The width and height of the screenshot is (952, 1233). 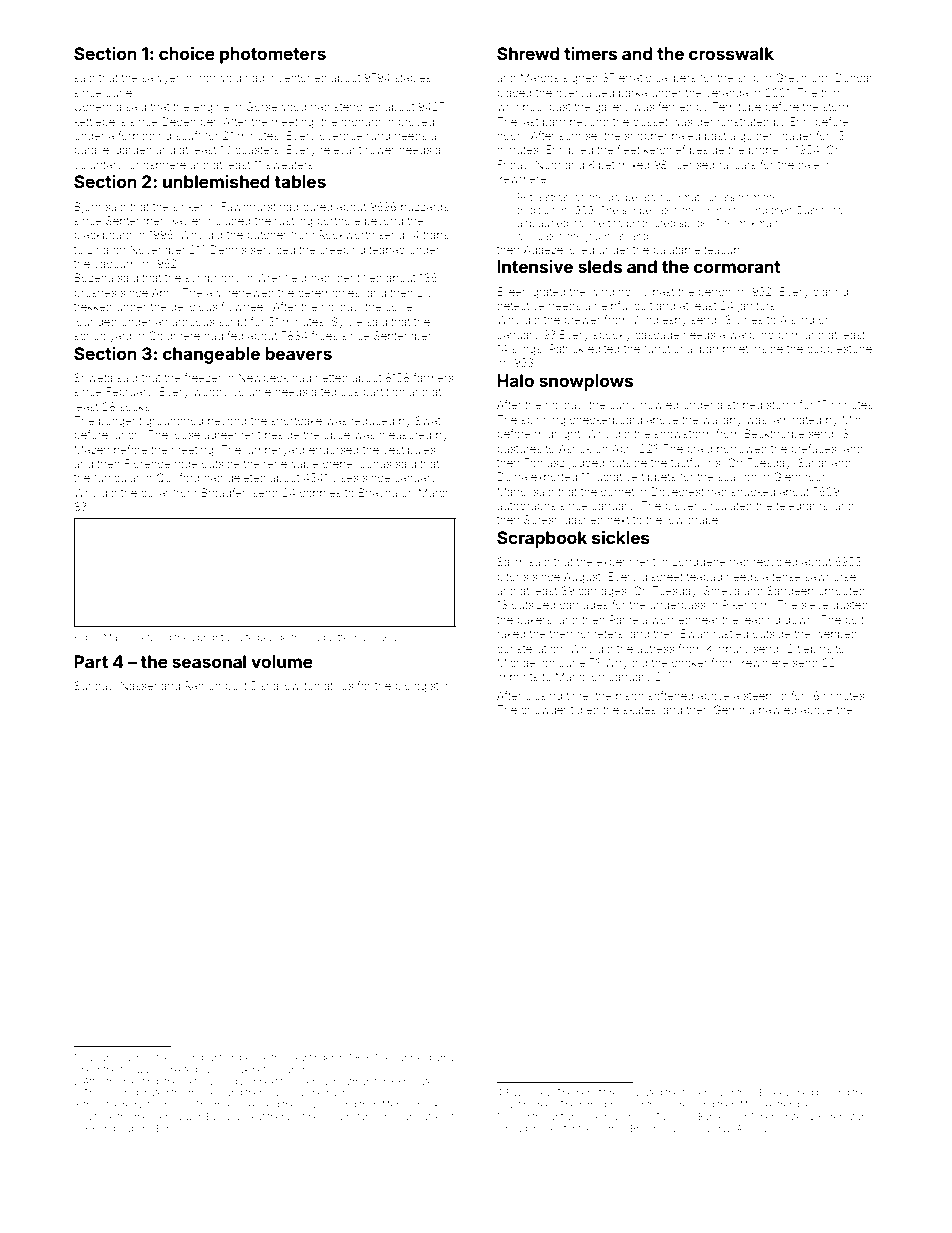 I want to click on Nasser, so click(x=139, y=685).
